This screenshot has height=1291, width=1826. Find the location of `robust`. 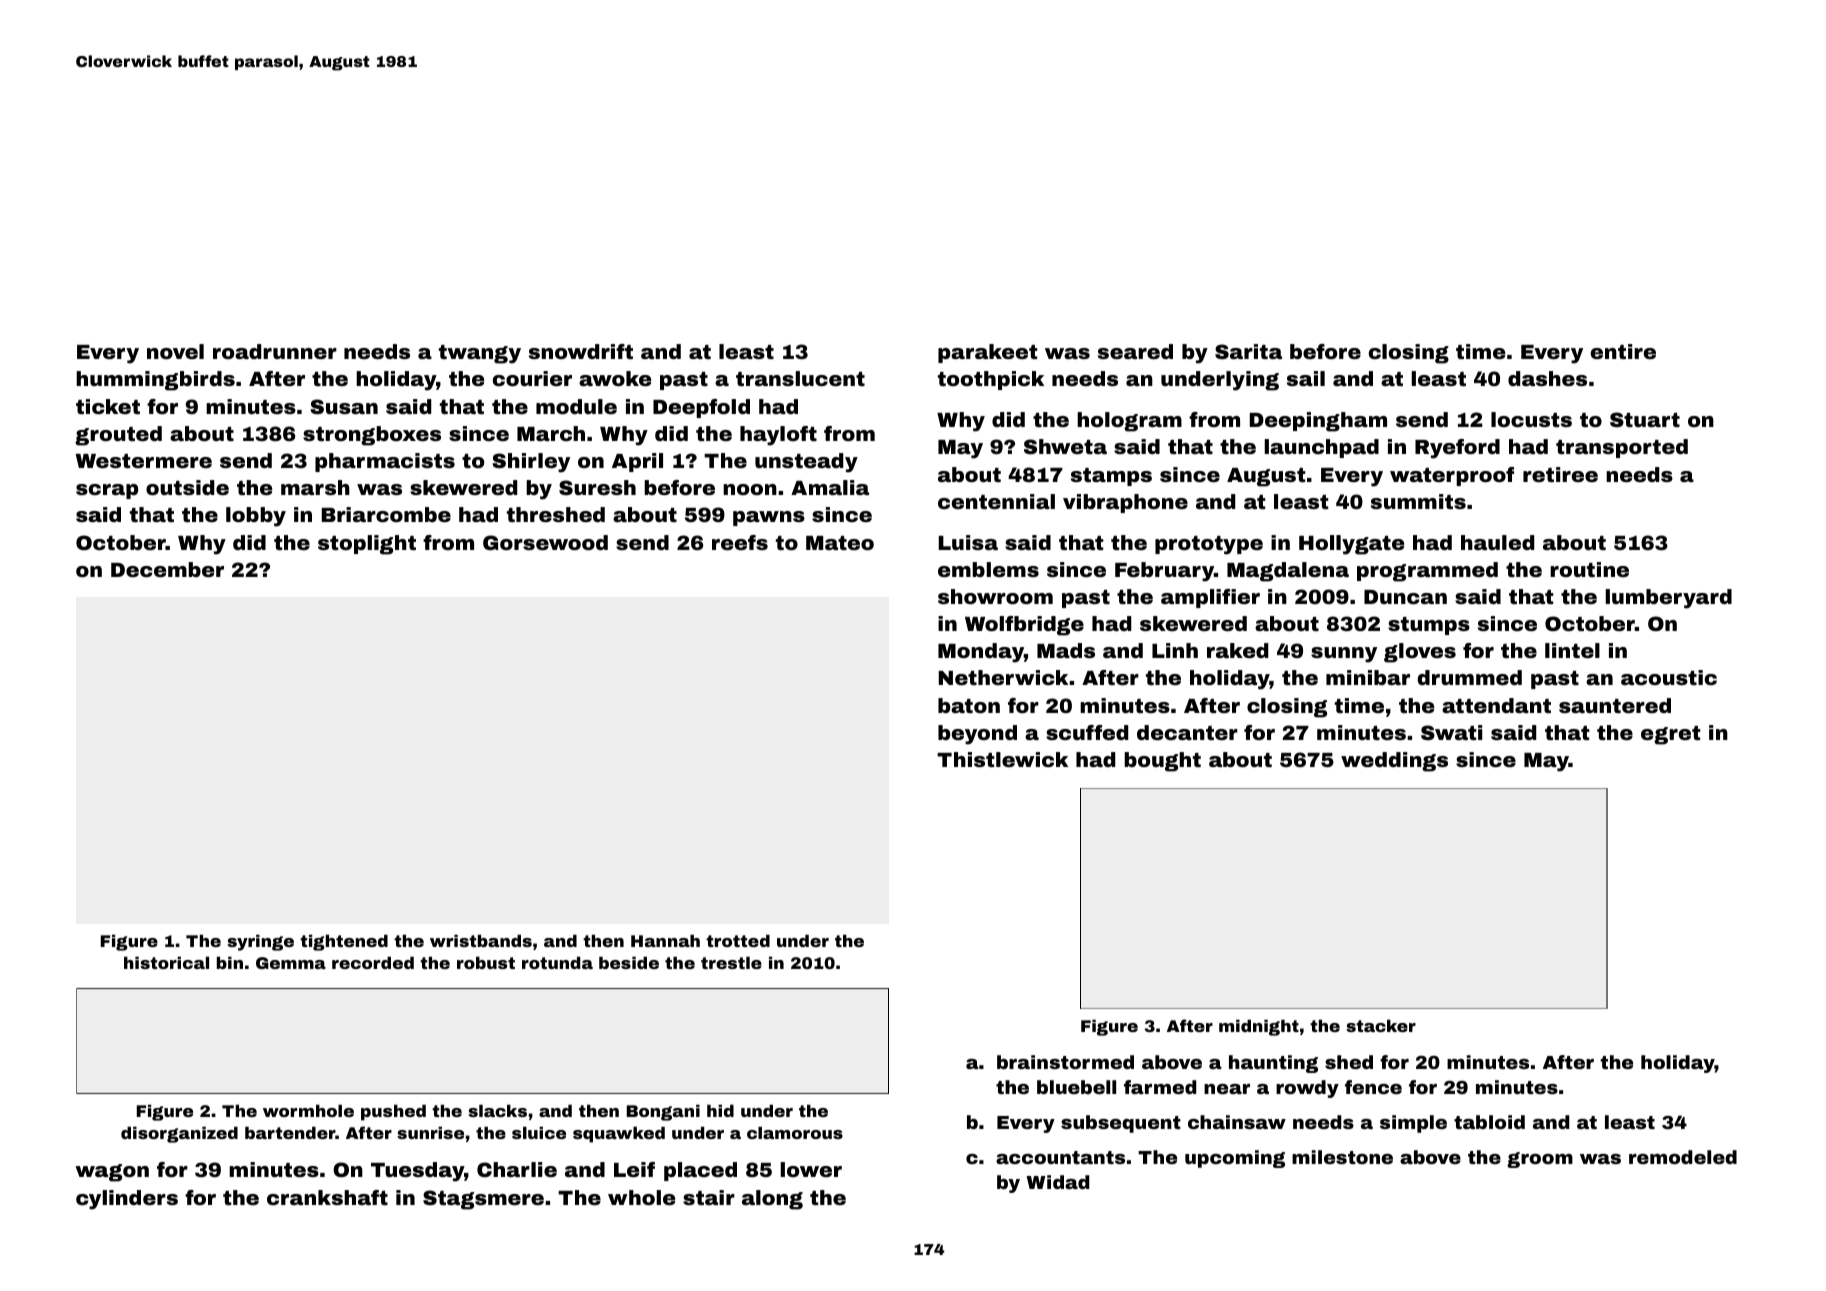

robust is located at coordinates (486, 962).
